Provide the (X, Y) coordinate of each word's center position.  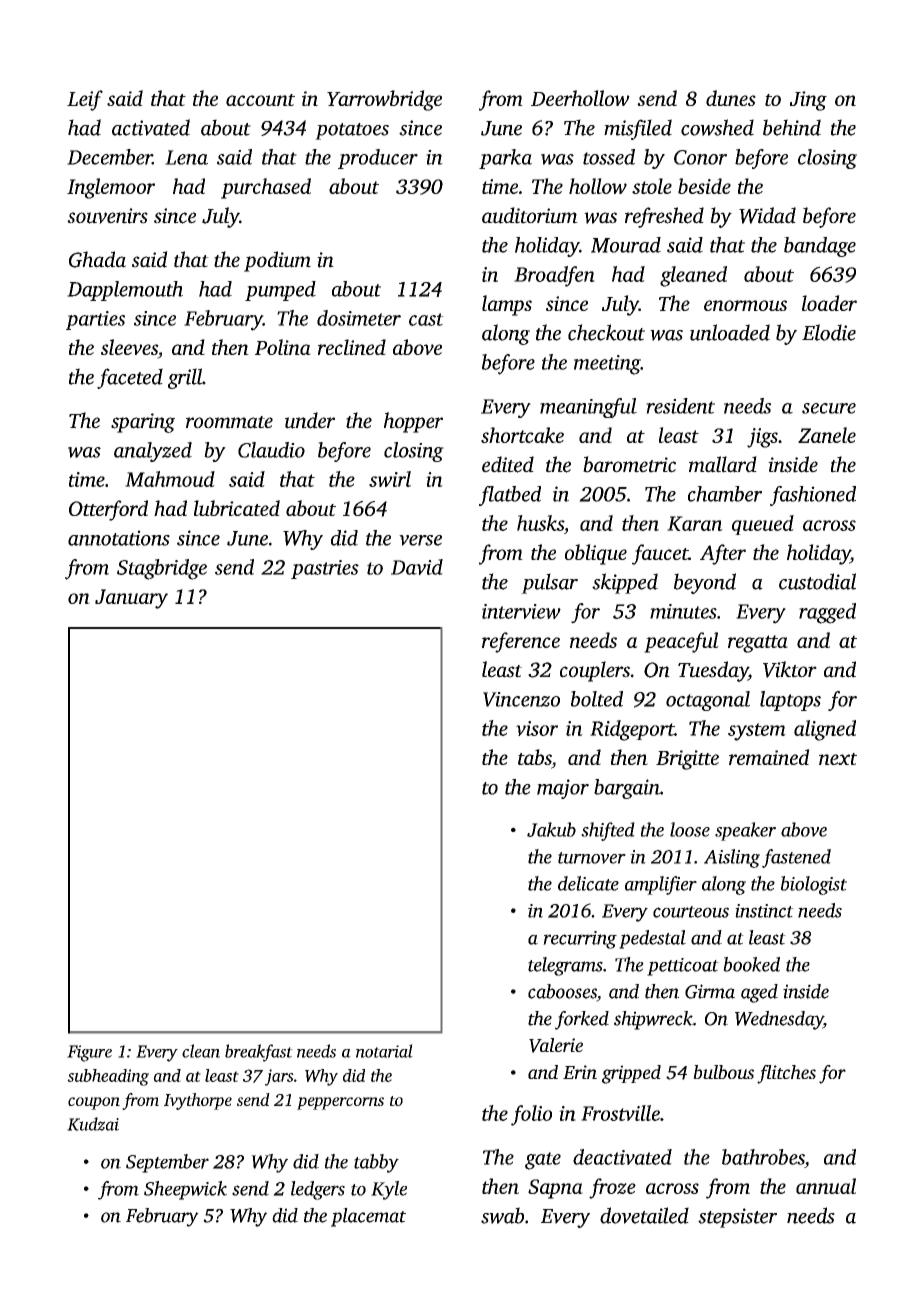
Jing (808, 101)
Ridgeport (632, 730)
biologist (814, 885)
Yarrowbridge (384, 100)
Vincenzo (521, 699)
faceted (130, 378)
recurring (580, 940)
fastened (796, 858)
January (131, 599)
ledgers (318, 1190)
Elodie (829, 332)
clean (201, 1051)
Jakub (551, 829)
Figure (89, 1053)
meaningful (588, 408)
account (260, 100)
